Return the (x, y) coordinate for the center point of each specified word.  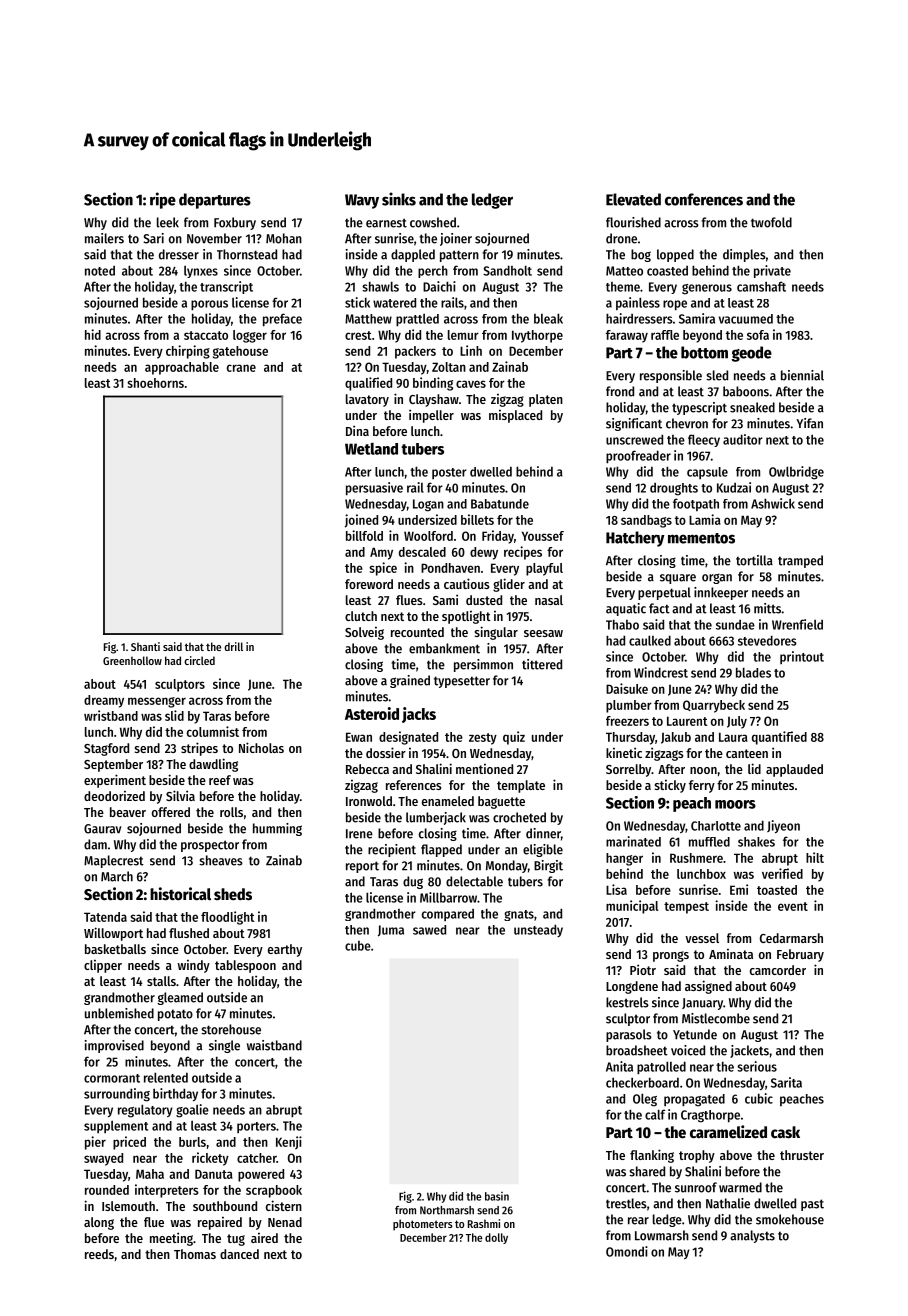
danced (239, 1254)
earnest (386, 223)
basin (497, 1196)
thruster (802, 1155)
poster (449, 473)
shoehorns (155, 383)
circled (199, 660)
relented (166, 1077)
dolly (496, 1238)
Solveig (364, 633)
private (772, 271)
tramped (800, 561)
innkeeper (721, 593)
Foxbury (235, 223)
